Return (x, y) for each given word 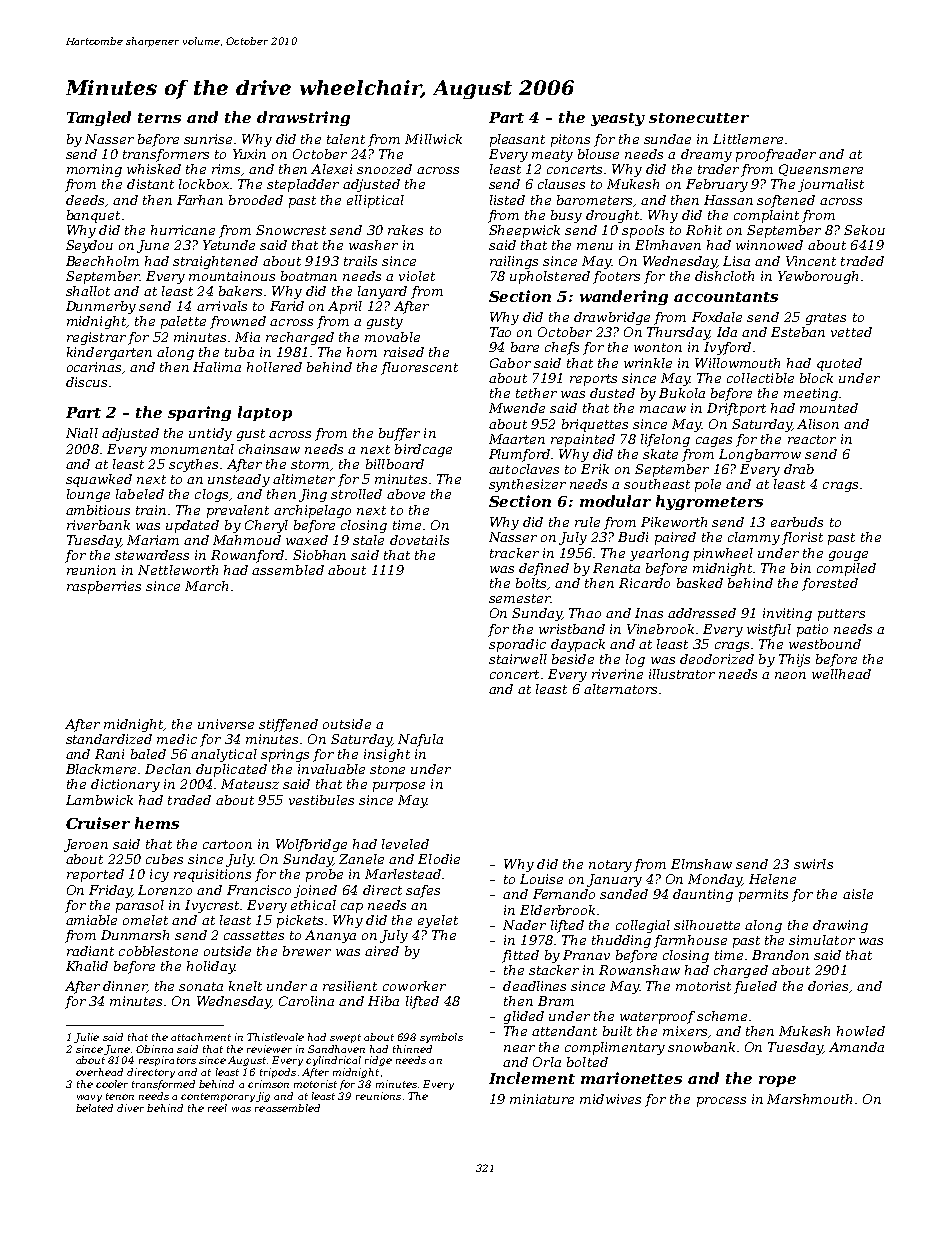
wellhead (841, 674)
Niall (82, 433)
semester (519, 598)
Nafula (420, 740)
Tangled (99, 118)
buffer (399, 434)
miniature (542, 1099)
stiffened (288, 725)
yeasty (618, 119)
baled (148, 754)
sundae (667, 139)
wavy (89, 1098)
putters (841, 615)
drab (799, 469)
